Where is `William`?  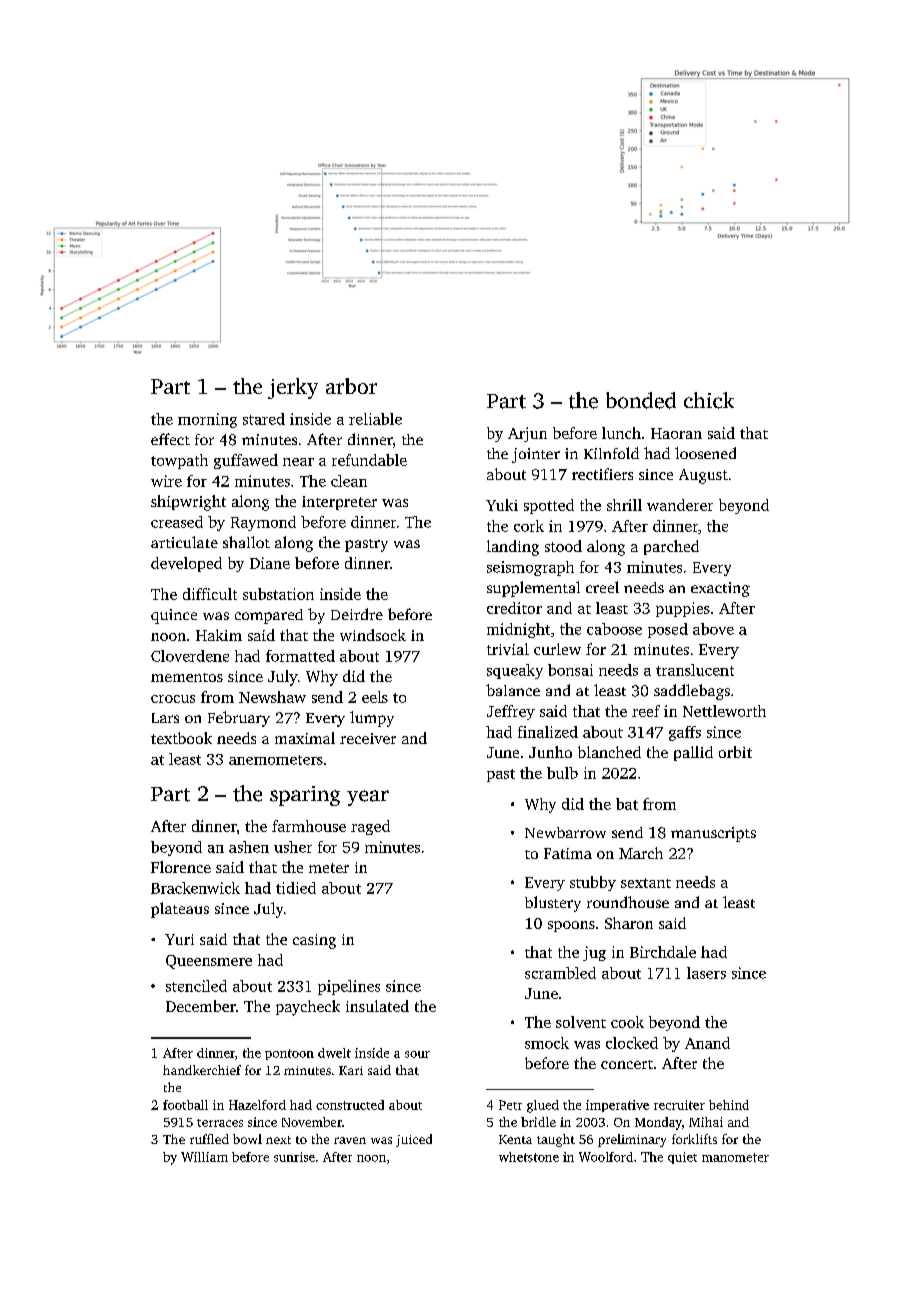
William is located at coordinates (204, 1157).
